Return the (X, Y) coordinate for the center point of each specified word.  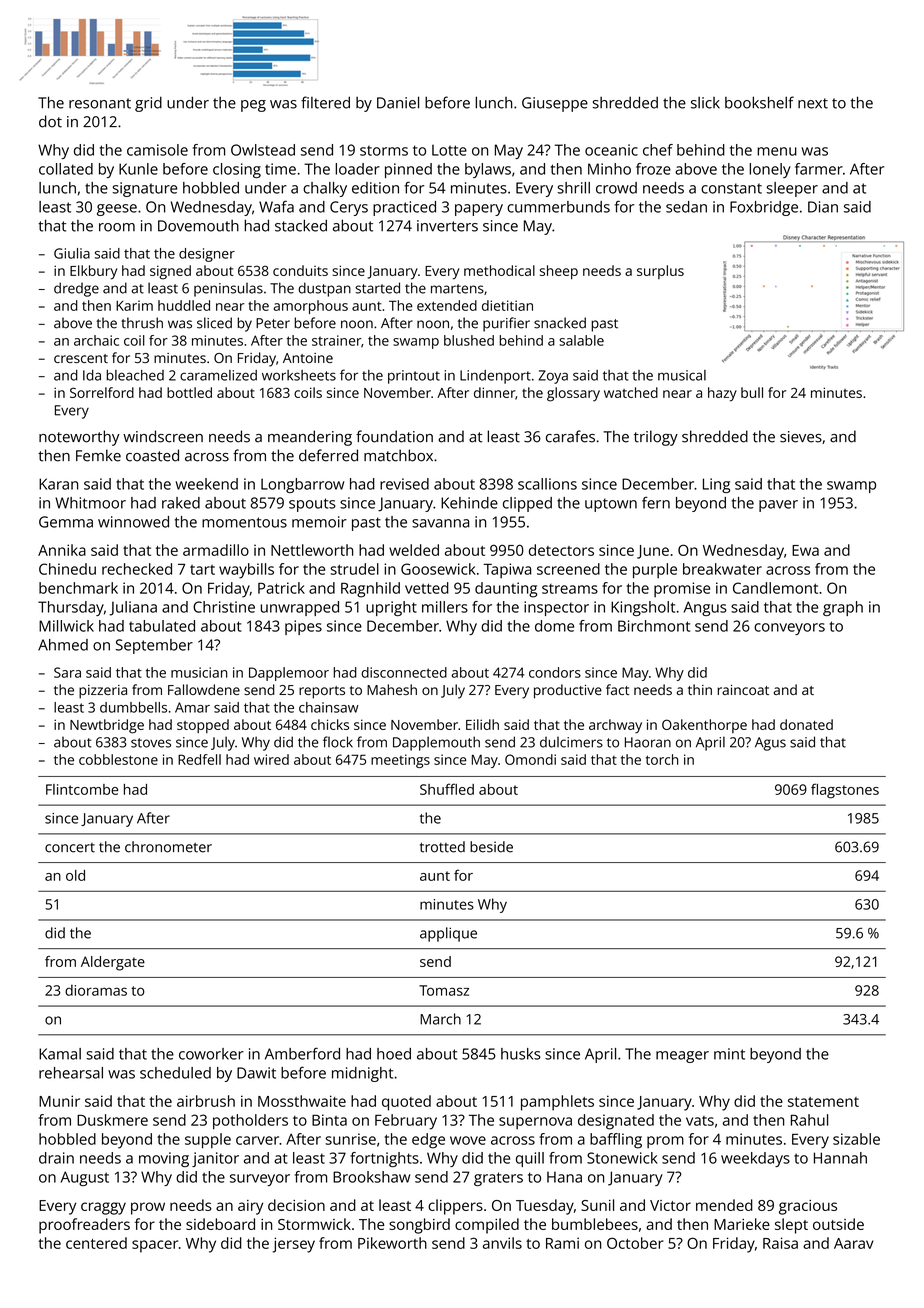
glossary (573, 394)
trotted (442, 847)
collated (66, 169)
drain (56, 1158)
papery (479, 210)
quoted (406, 1103)
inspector (556, 608)
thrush (142, 323)
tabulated (162, 626)
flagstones (845, 791)
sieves (801, 437)
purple (655, 571)
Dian (823, 207)
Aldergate (113, 963)
